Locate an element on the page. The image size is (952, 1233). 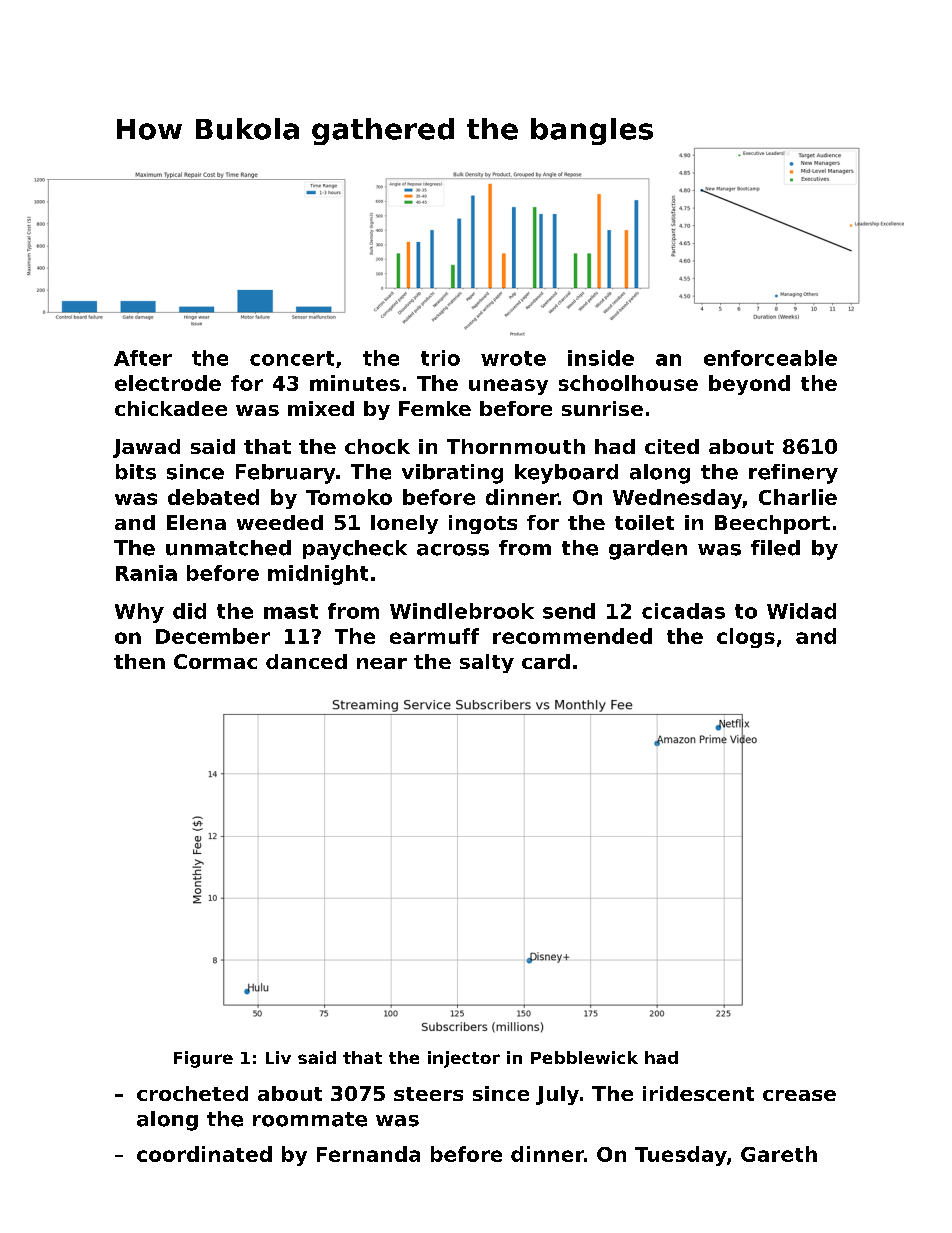
Femke is located at coordinates (435, 408).
